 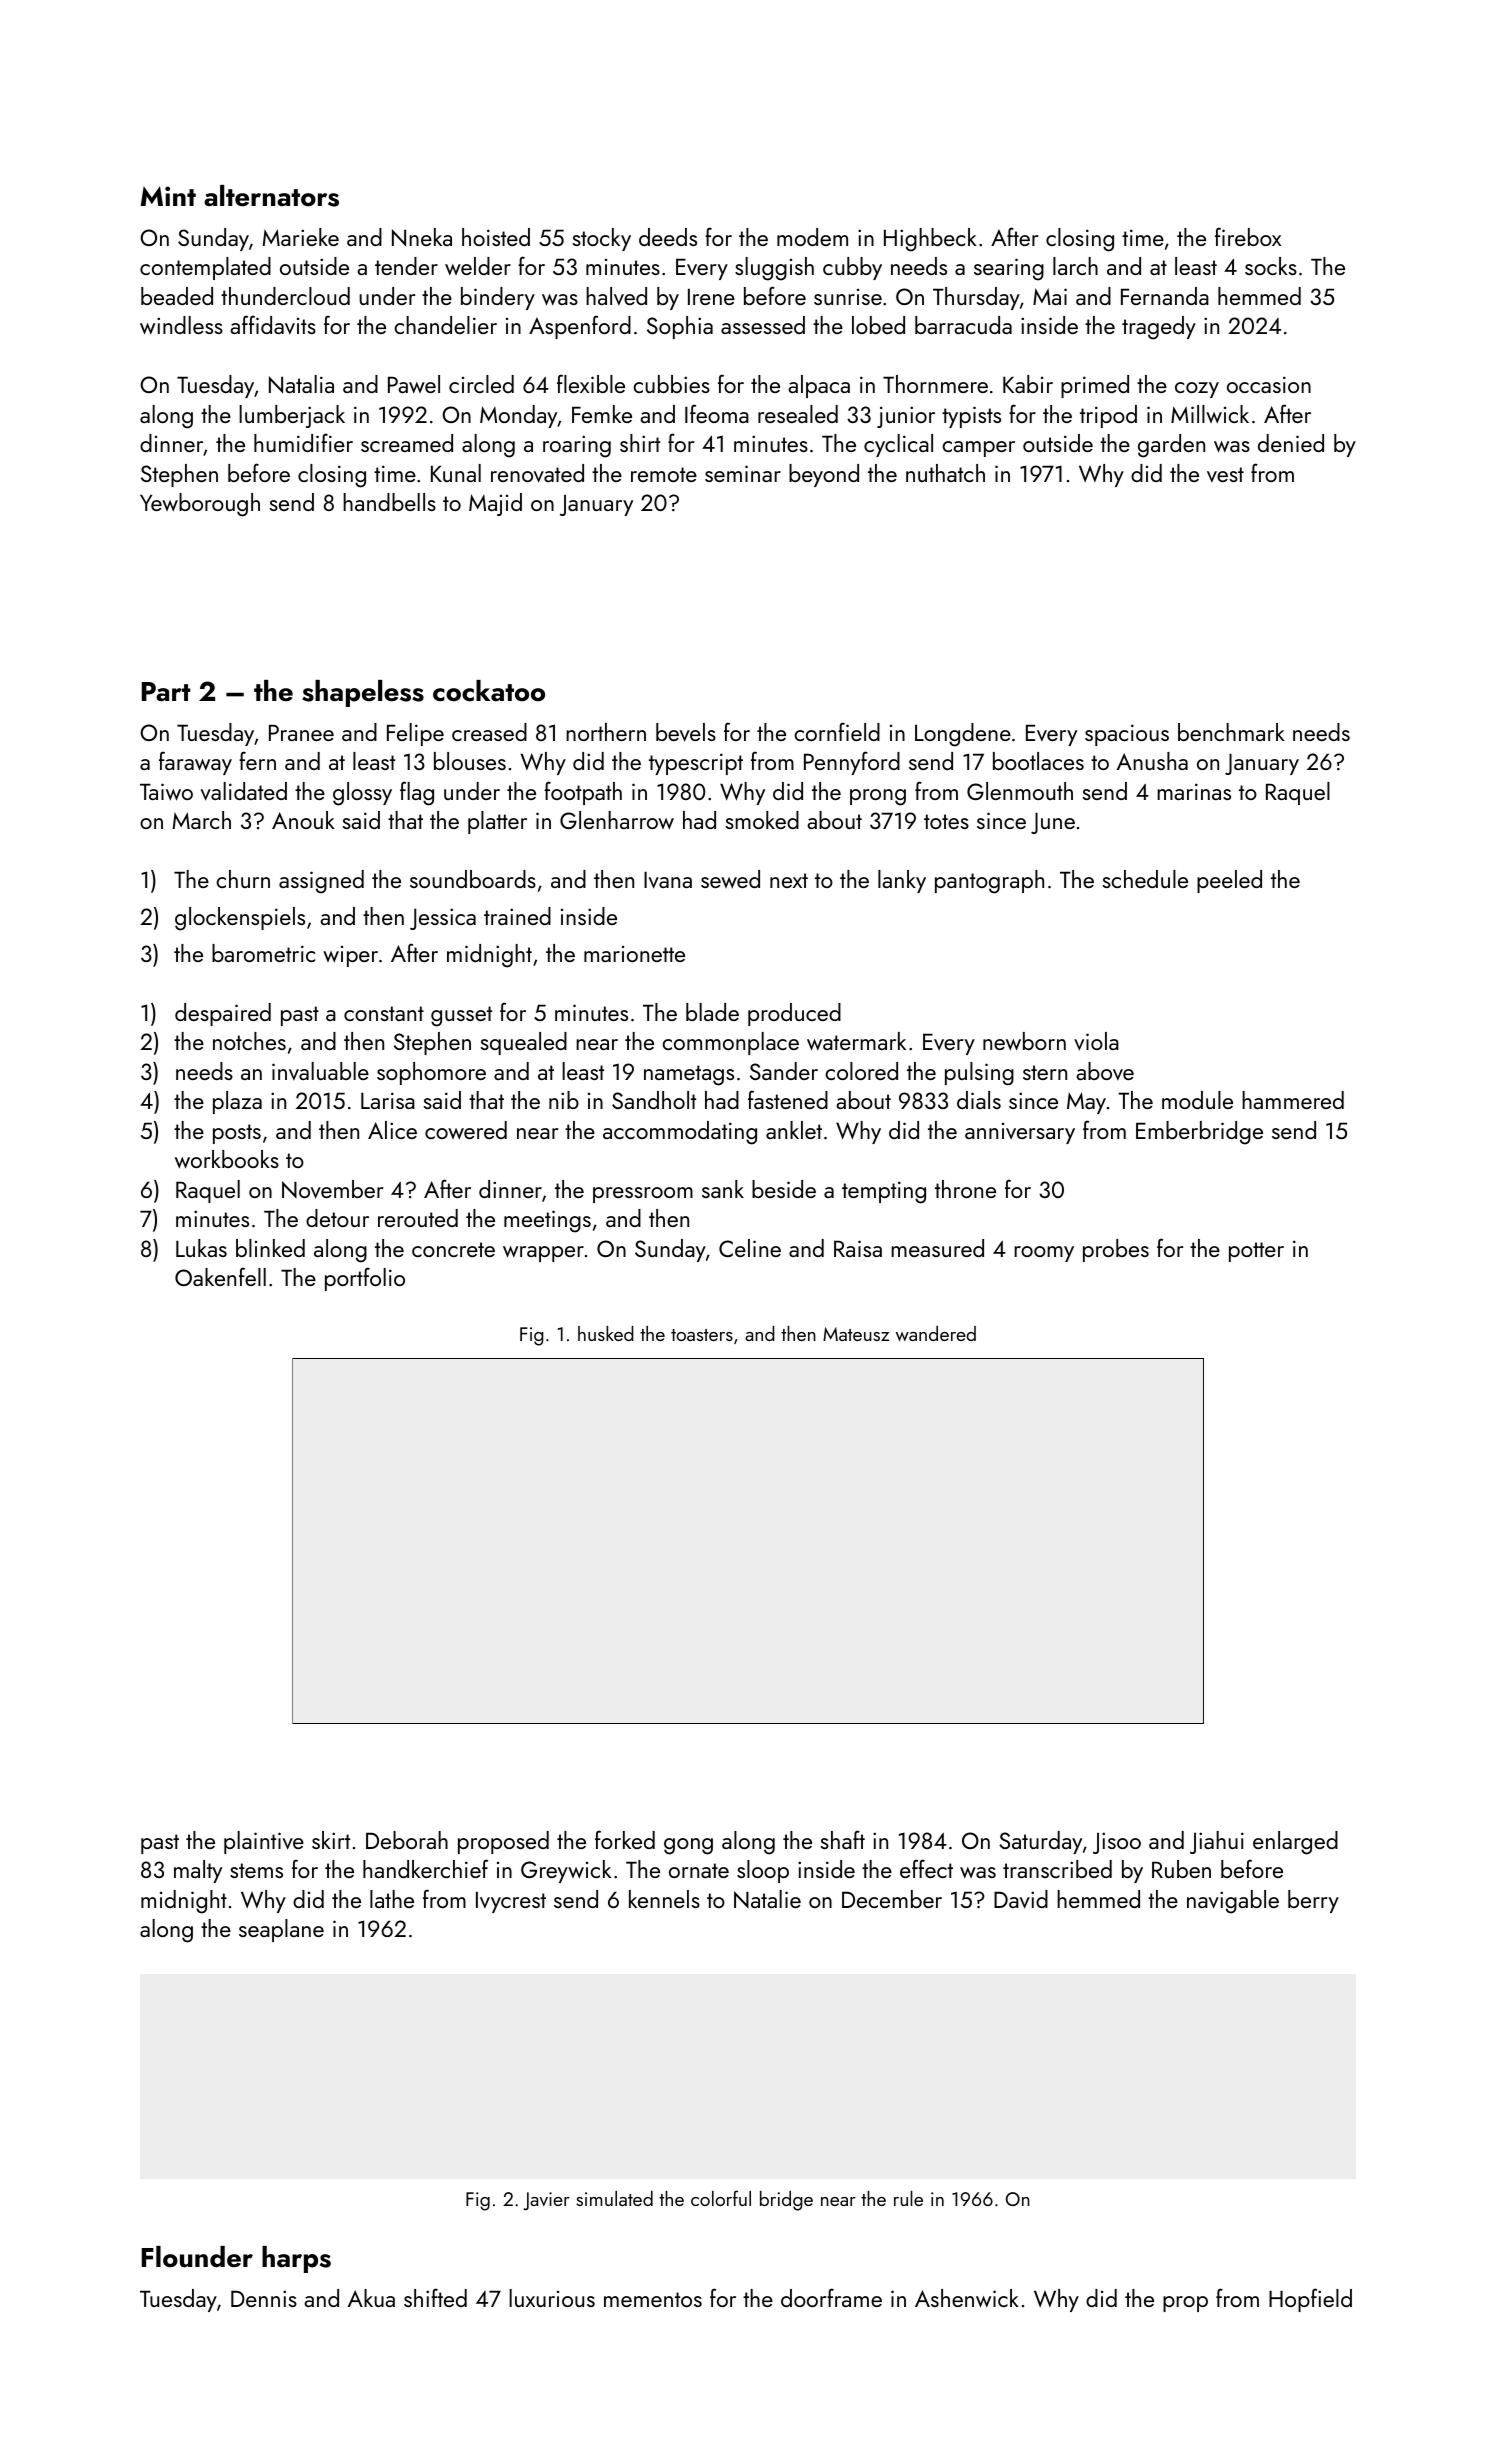 What do you see at coordinates (200, 505) in the page?
I see `Yewborough` at bounding box center [200, 505].
